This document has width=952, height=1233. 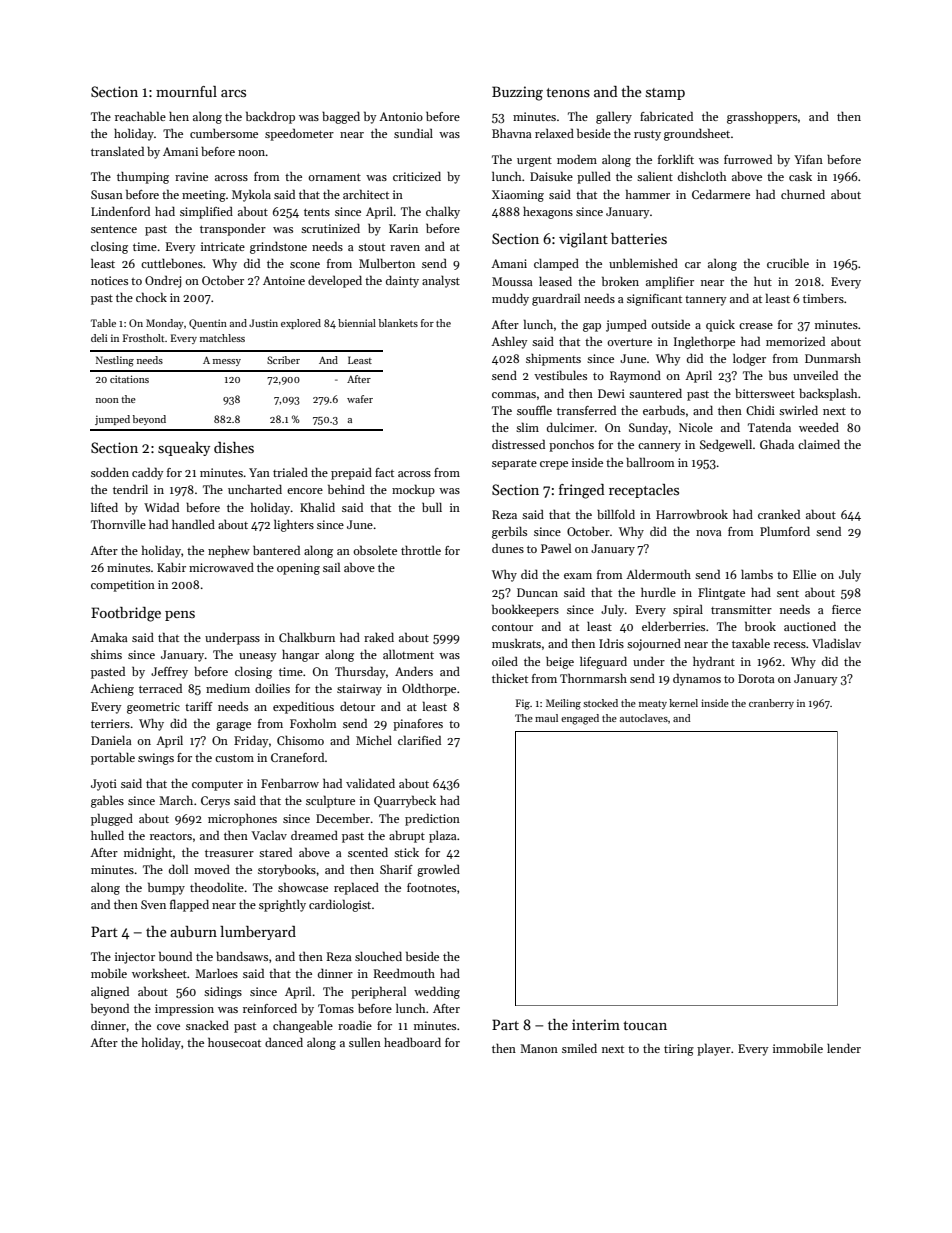 I want to click on cranberry, so click(x=771, y=704).
